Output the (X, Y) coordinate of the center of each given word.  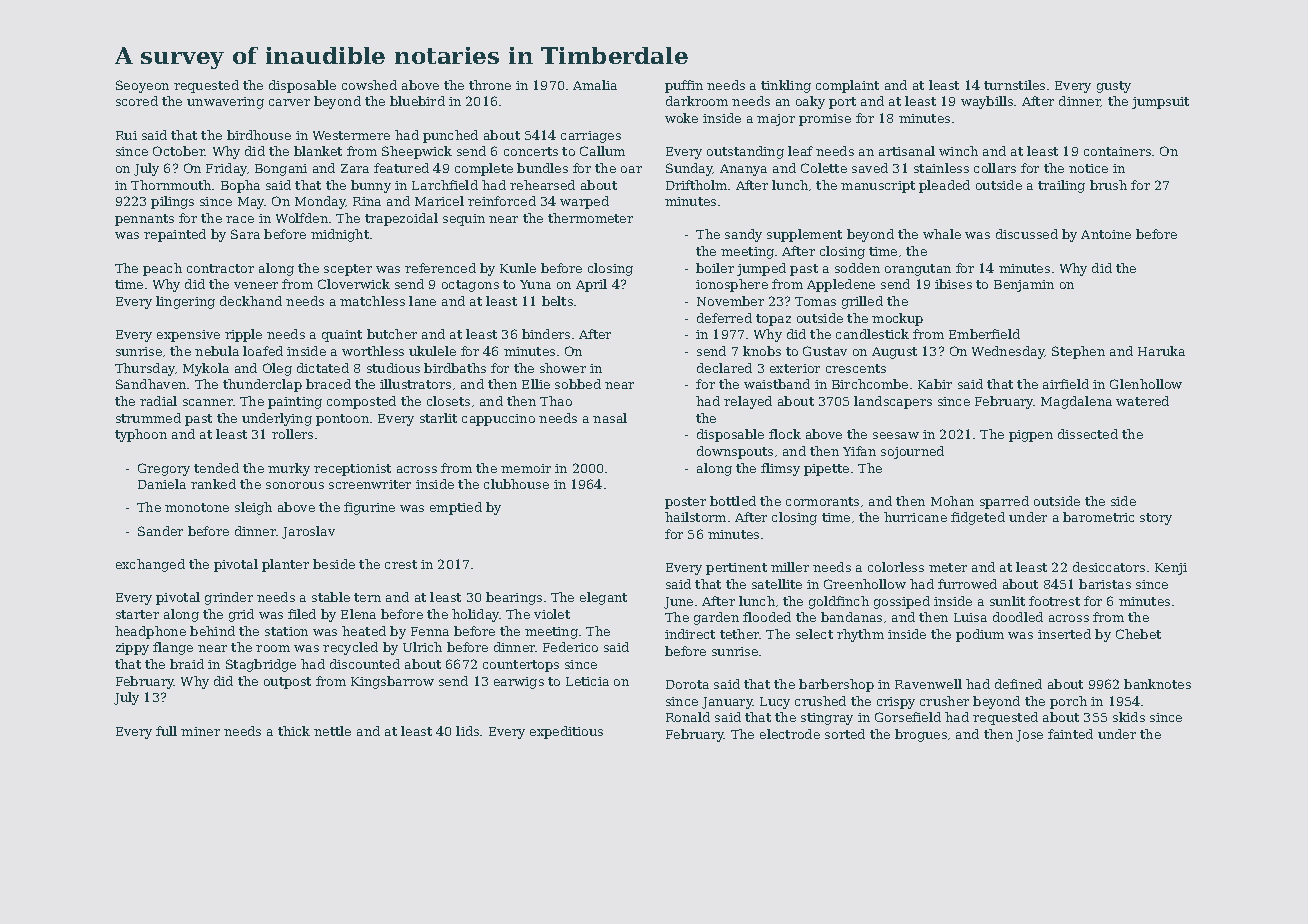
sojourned (912, 452)
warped (584, 202)
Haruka (1161, 351)
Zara (355, 168)
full (166, 731)
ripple (243, 335)
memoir (526, 468)
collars (995, 168)
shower (563, 368)
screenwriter (370, 484)
